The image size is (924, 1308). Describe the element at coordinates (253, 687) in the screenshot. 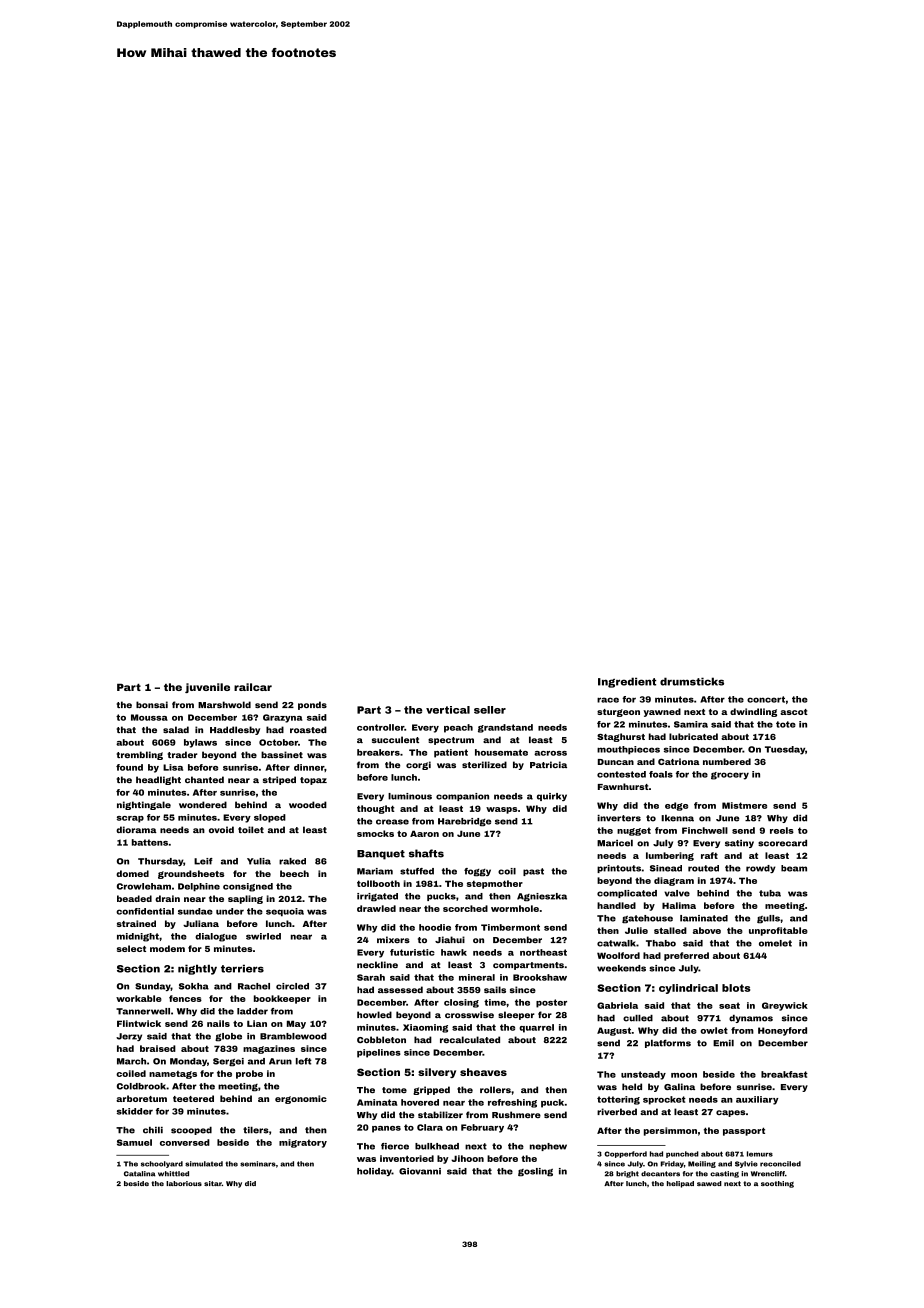

I see `railcar` at that location.
